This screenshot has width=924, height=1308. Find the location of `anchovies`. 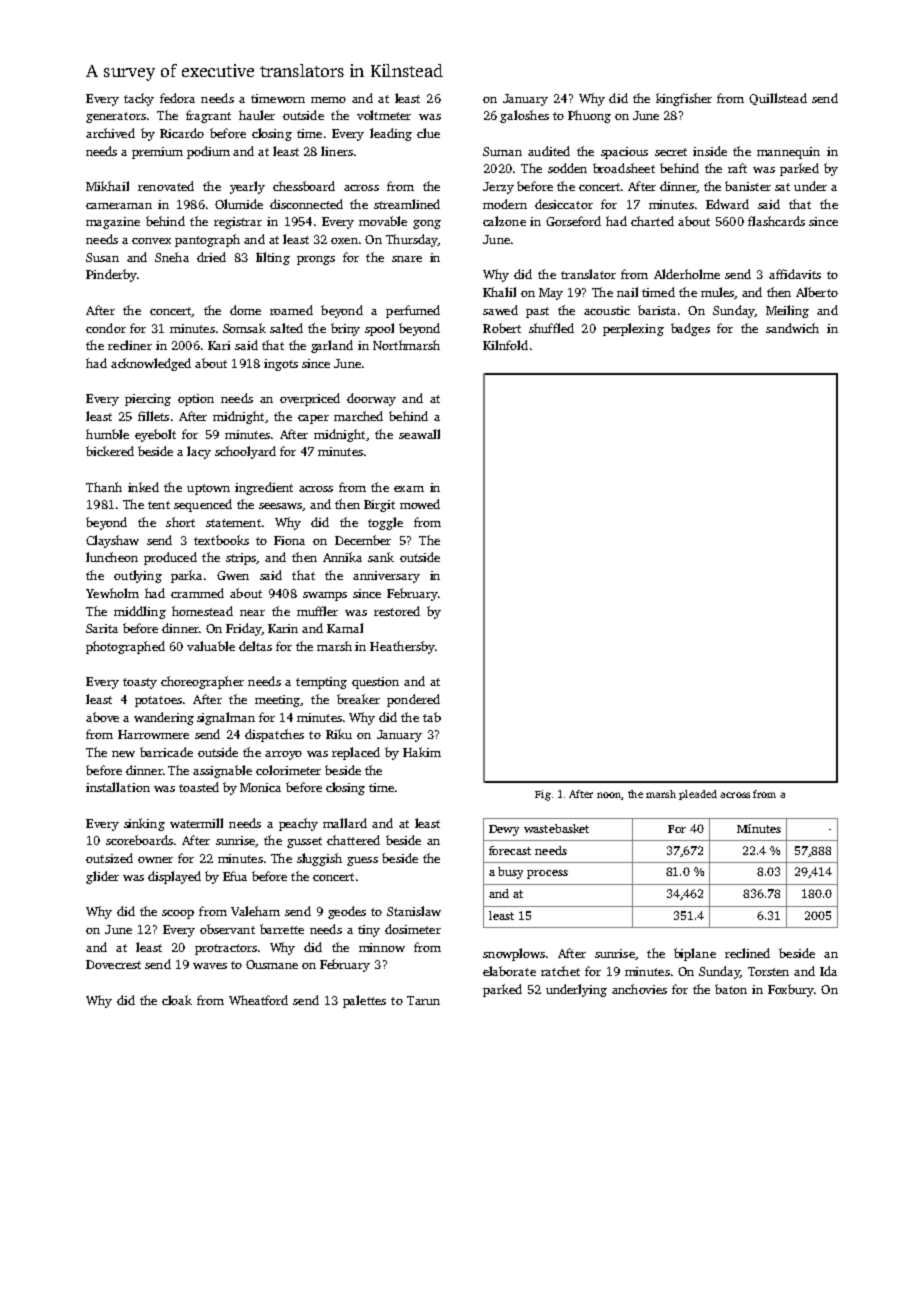

anchovies is located at coordinates (639, 989).
